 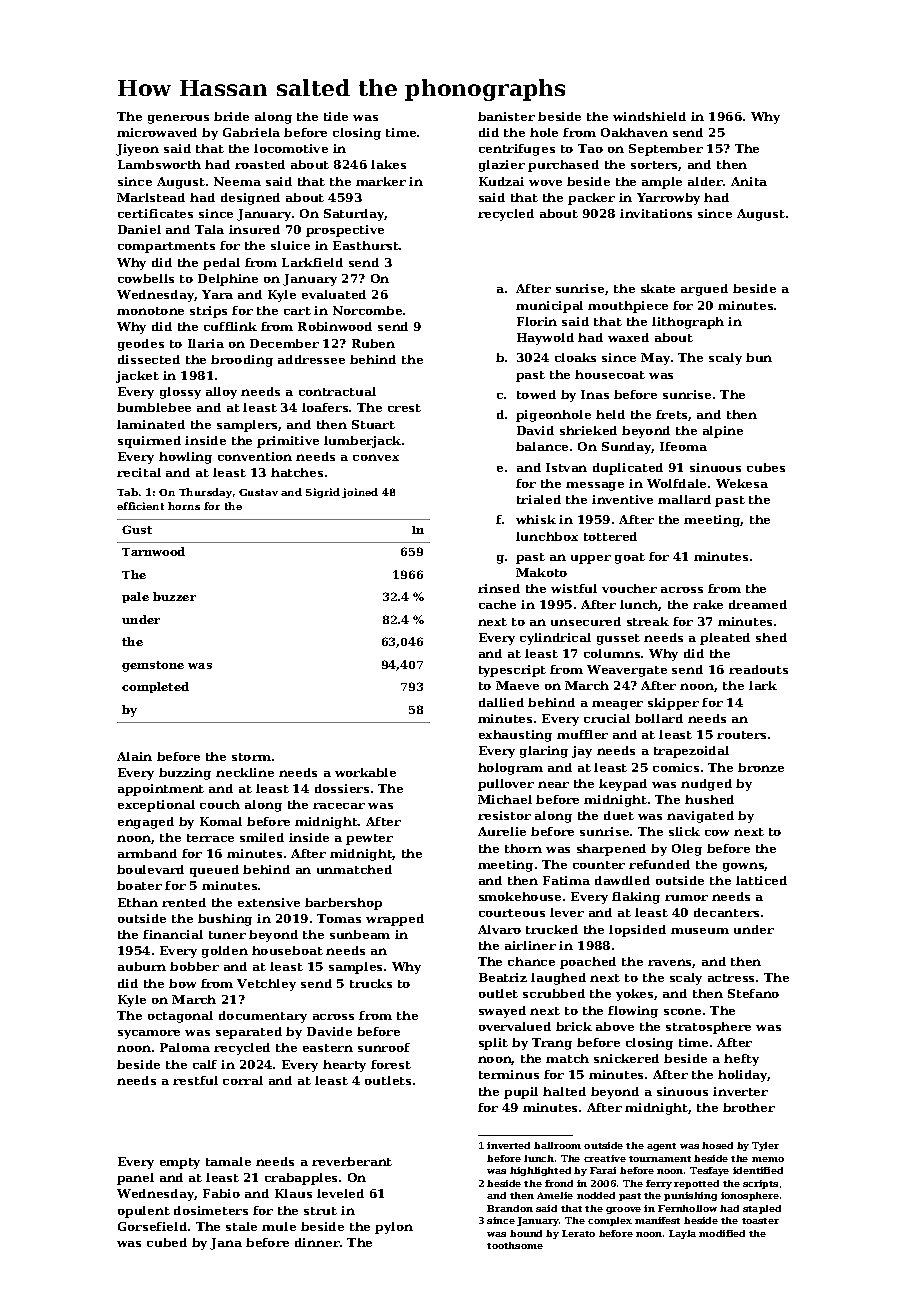 I want to click on Easthurst, so click(x=366, y=245).
